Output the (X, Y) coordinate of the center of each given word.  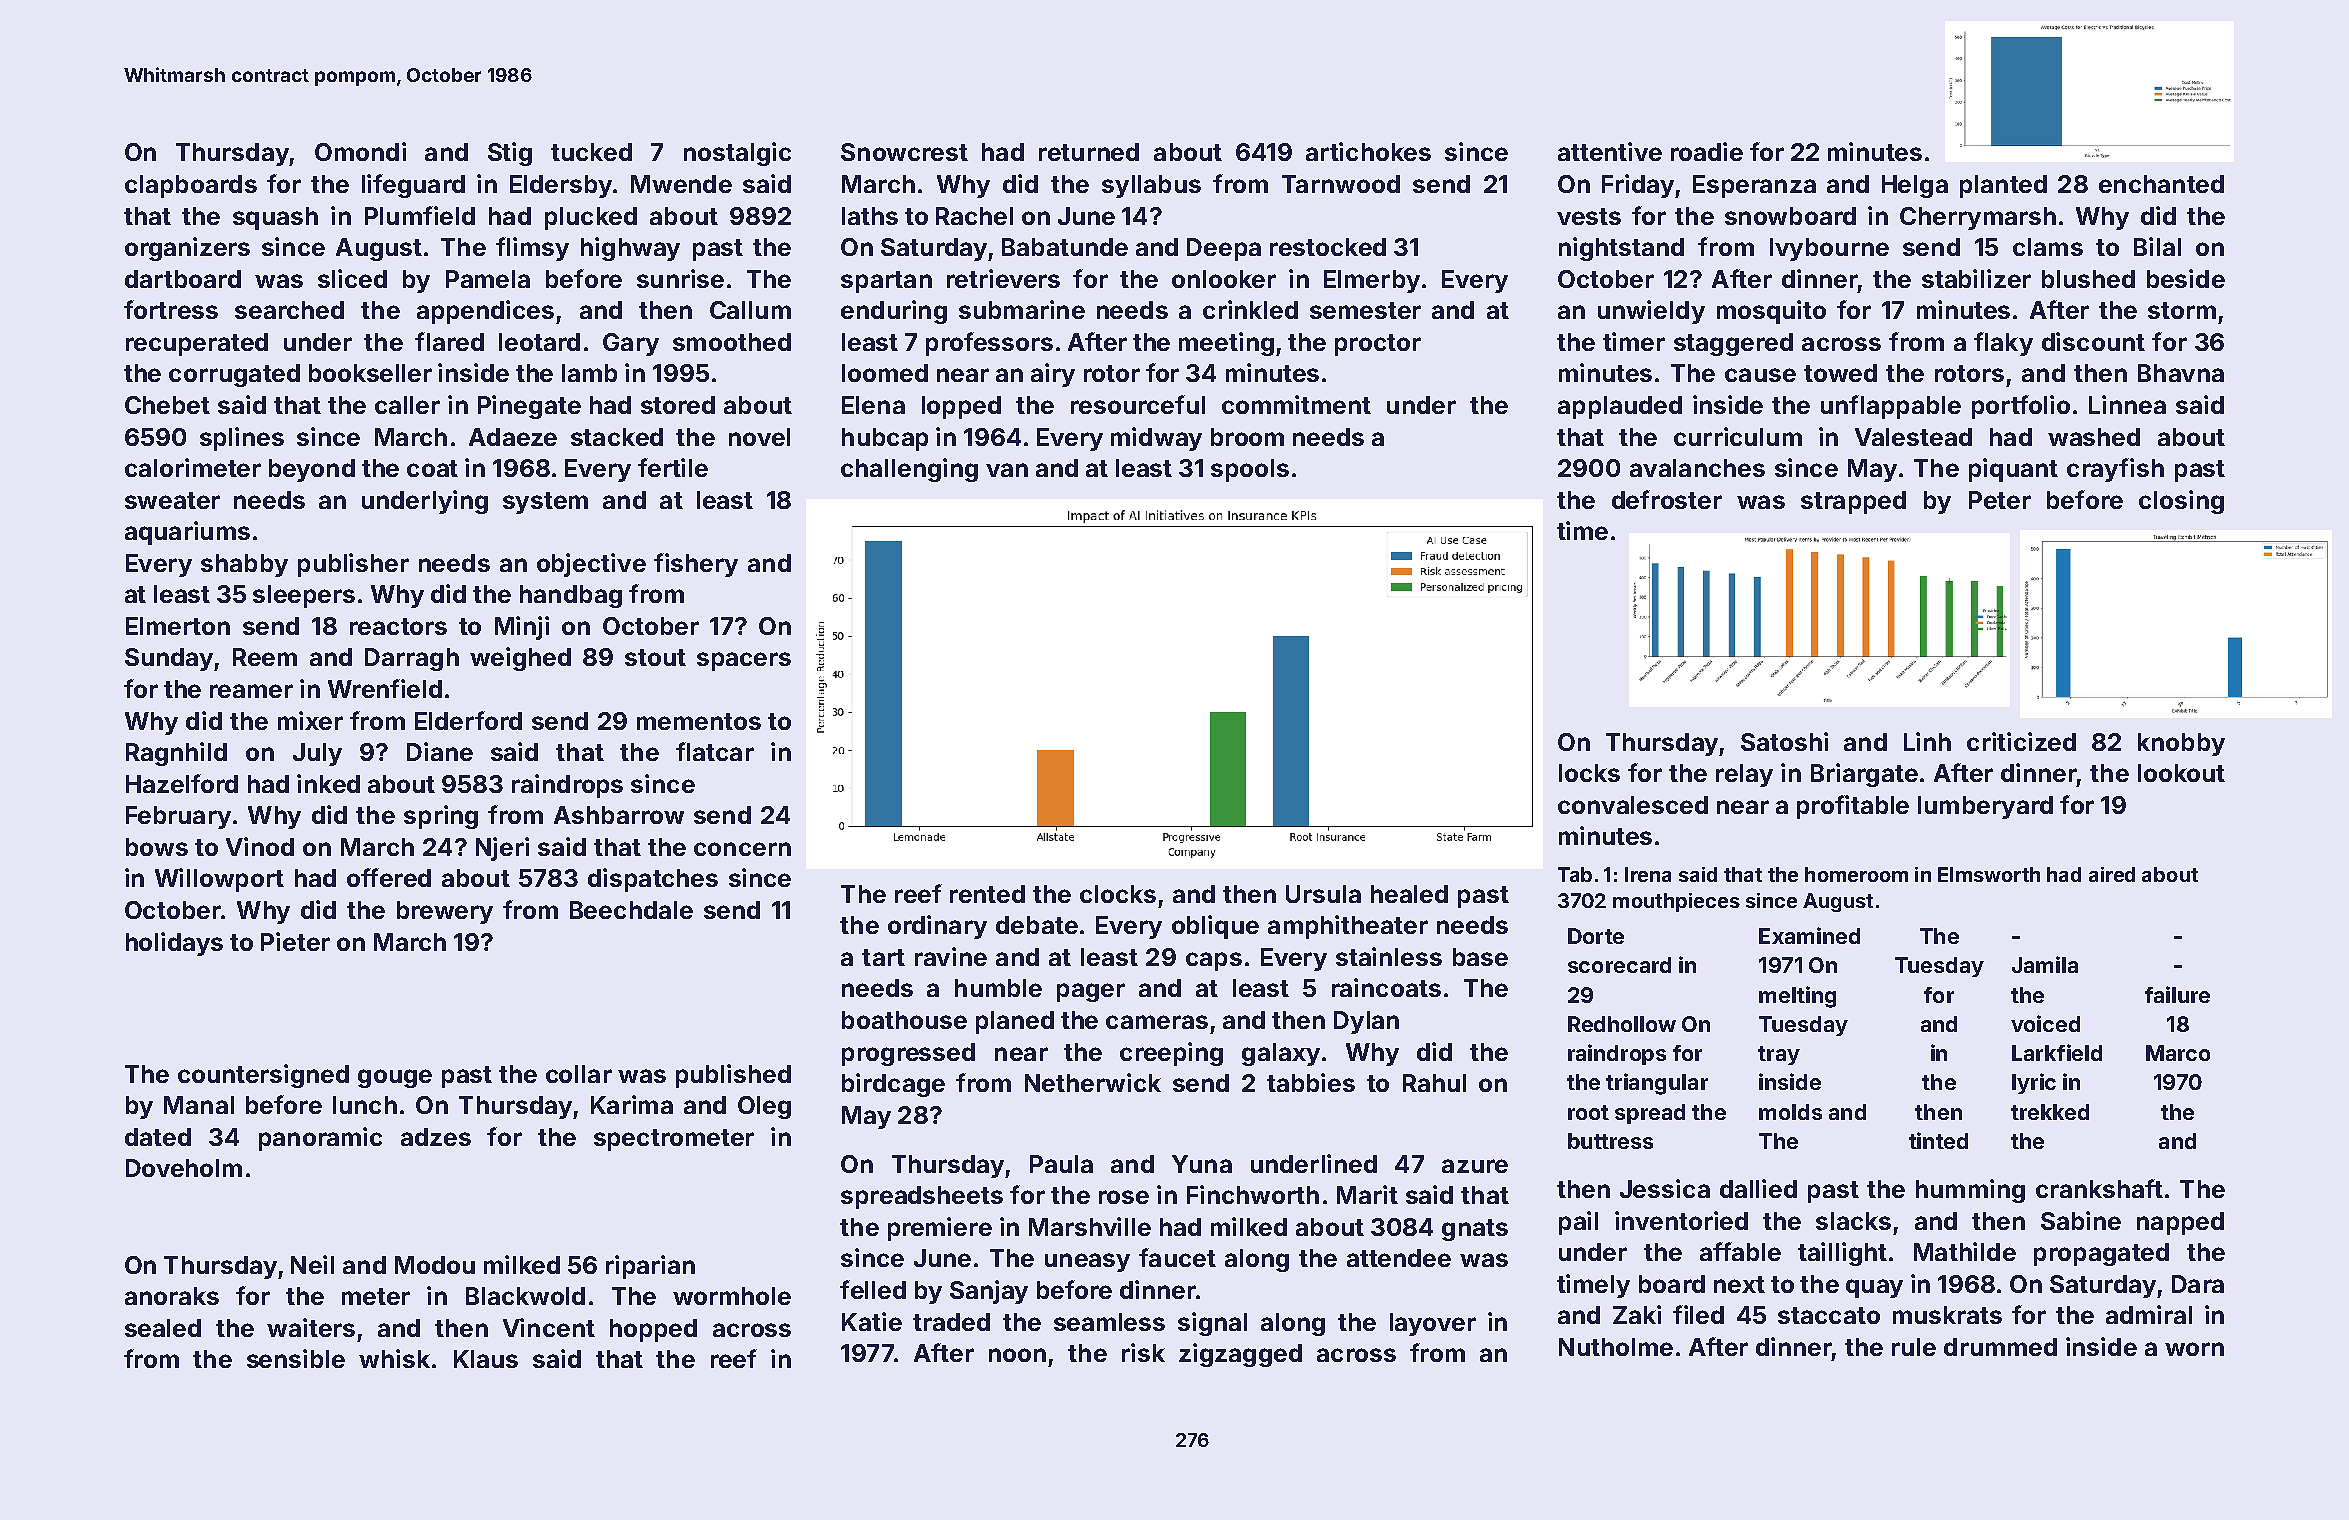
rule (1914, 1347)
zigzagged (1240, 1355)
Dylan (1366, 1022)
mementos (699, 721)
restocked (1328, 247)
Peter (2000, 500)
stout (655, 657)
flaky (2003, 344)
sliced (352, 278)
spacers (744, 661)
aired (2112, 874)
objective (591, 565)
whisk (394, 1358)
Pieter (295, 941)
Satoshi (1784, 741)
